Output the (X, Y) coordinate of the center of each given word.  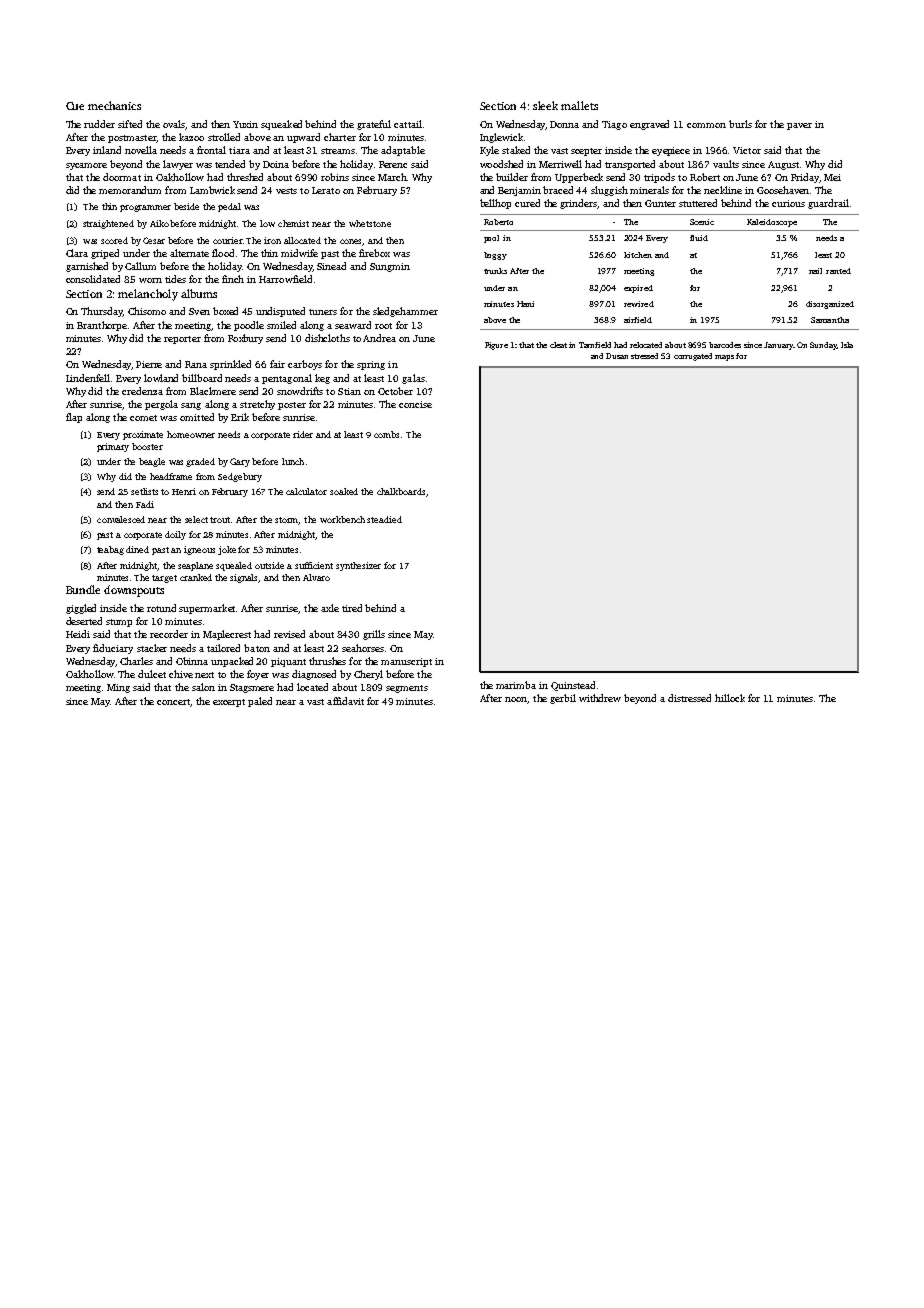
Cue (75, 106)
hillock (730, 698)
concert (173, 702)
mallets (579, 105)
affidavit (345, 701)
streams (338, 151)
